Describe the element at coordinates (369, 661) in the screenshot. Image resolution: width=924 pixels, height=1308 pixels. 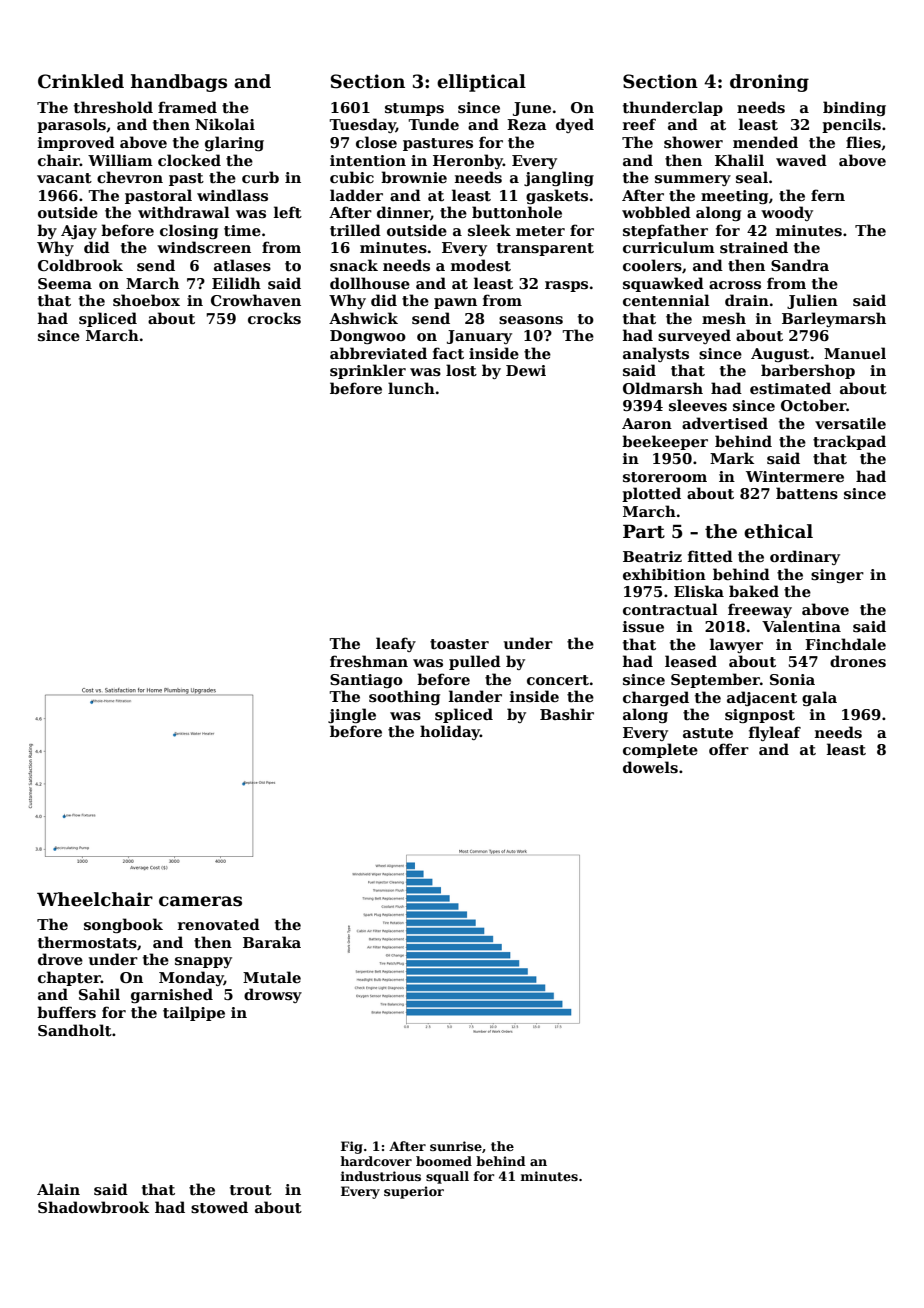
I see `freshman` at that location.
